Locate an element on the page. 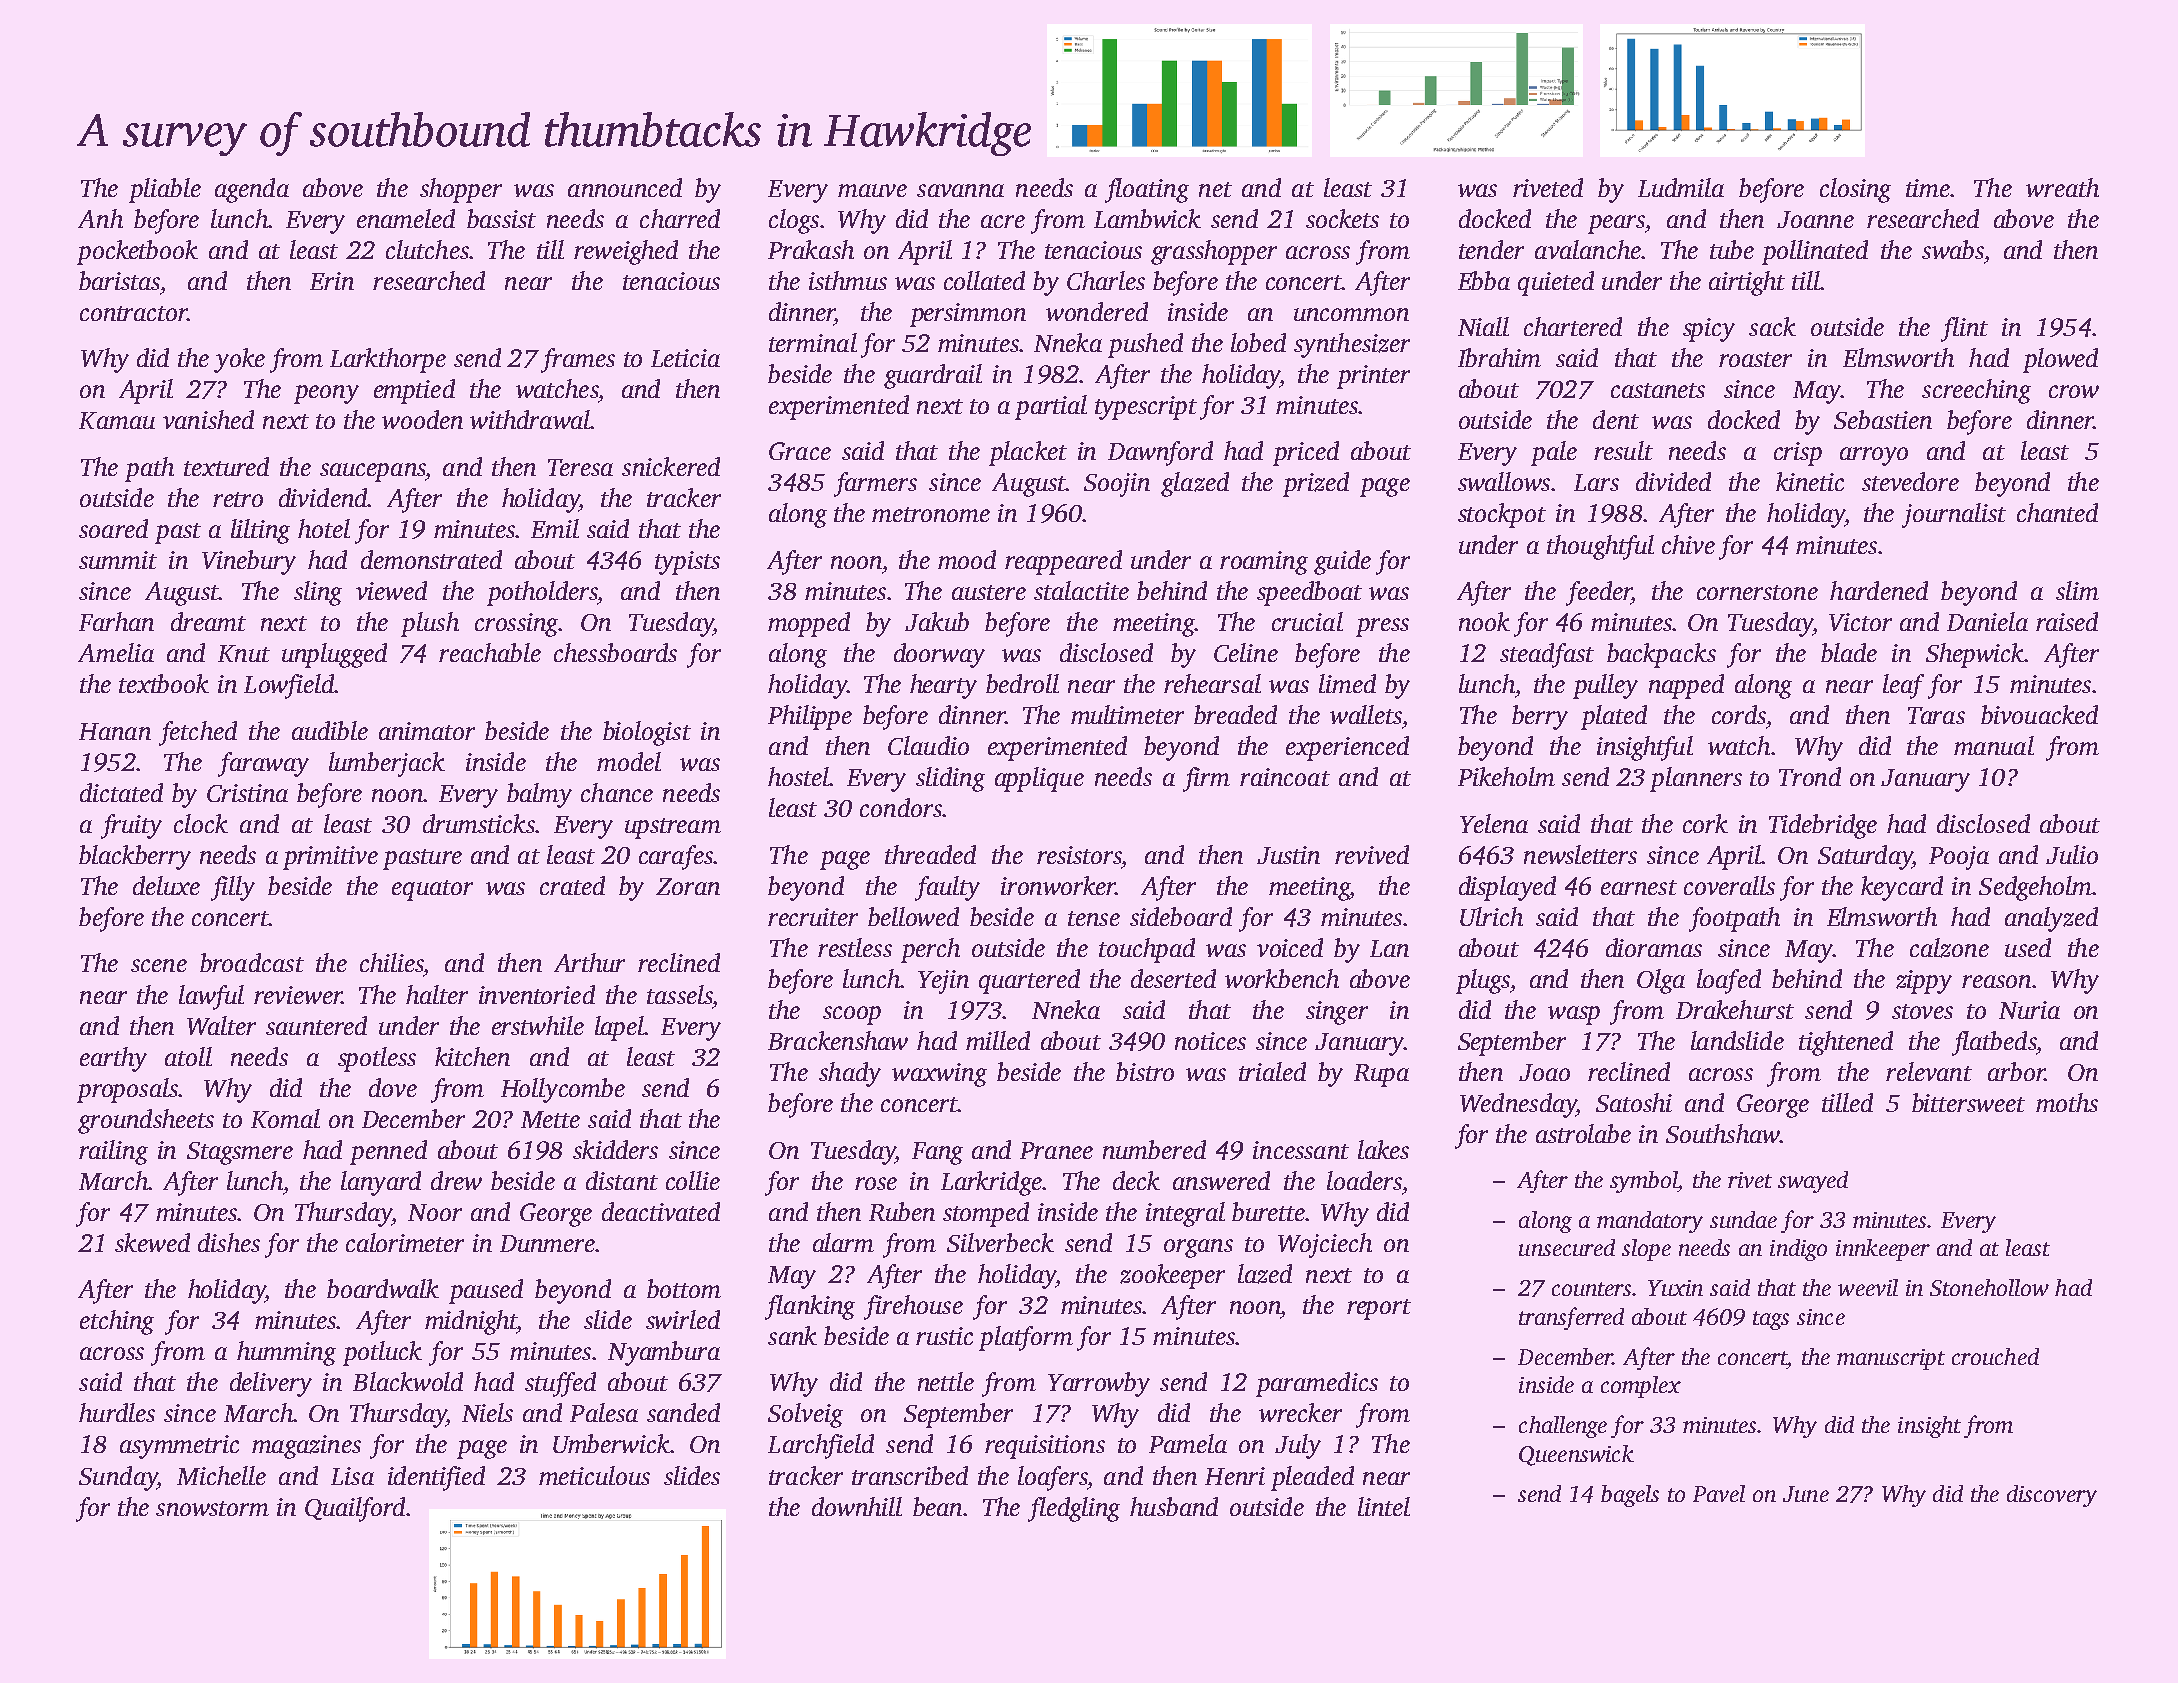  Sebastien is located at coordinates (1883, 419).
